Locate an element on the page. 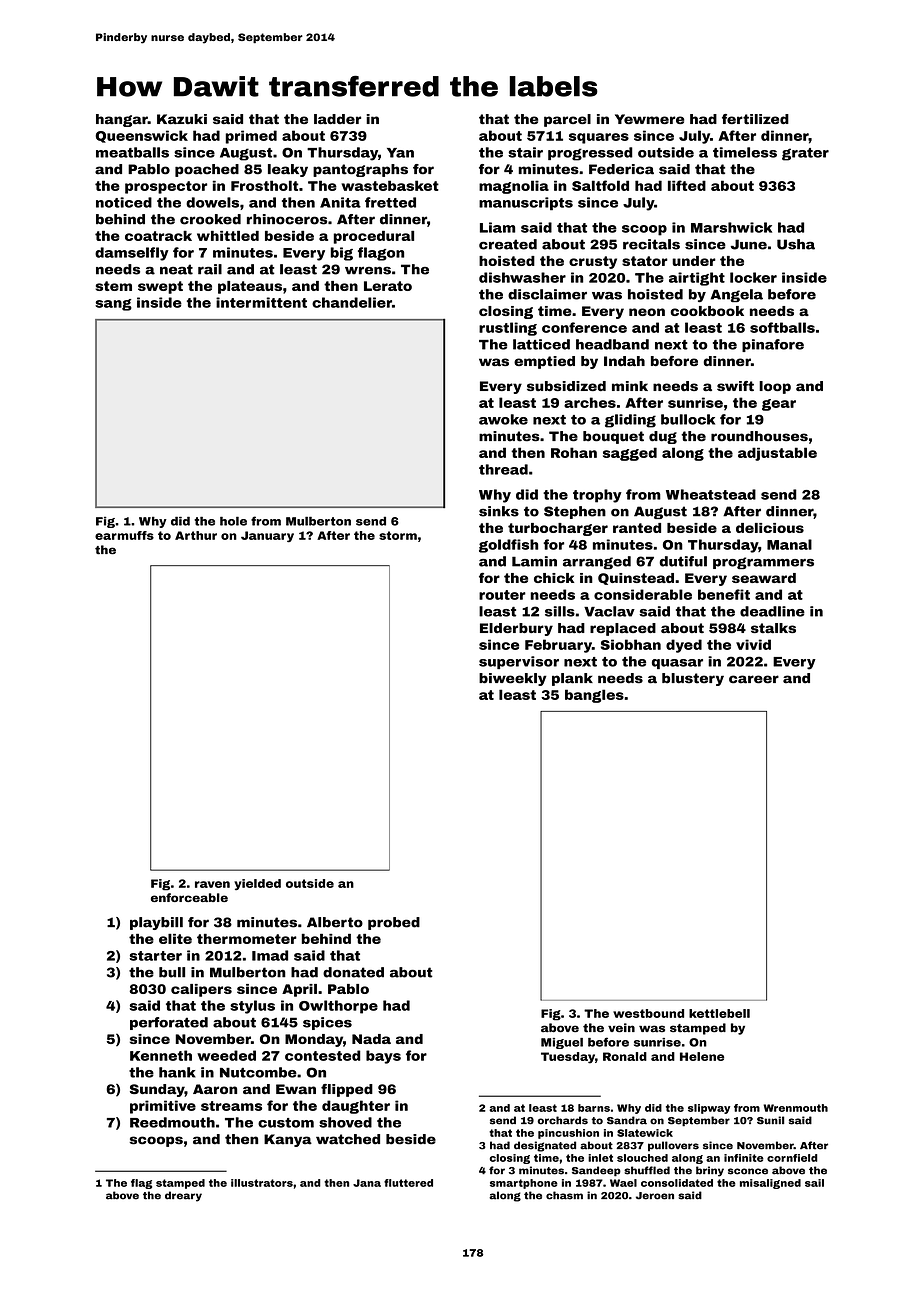 This document has height=1314, width=924. chasm is located at coordinates (564, 1195).
